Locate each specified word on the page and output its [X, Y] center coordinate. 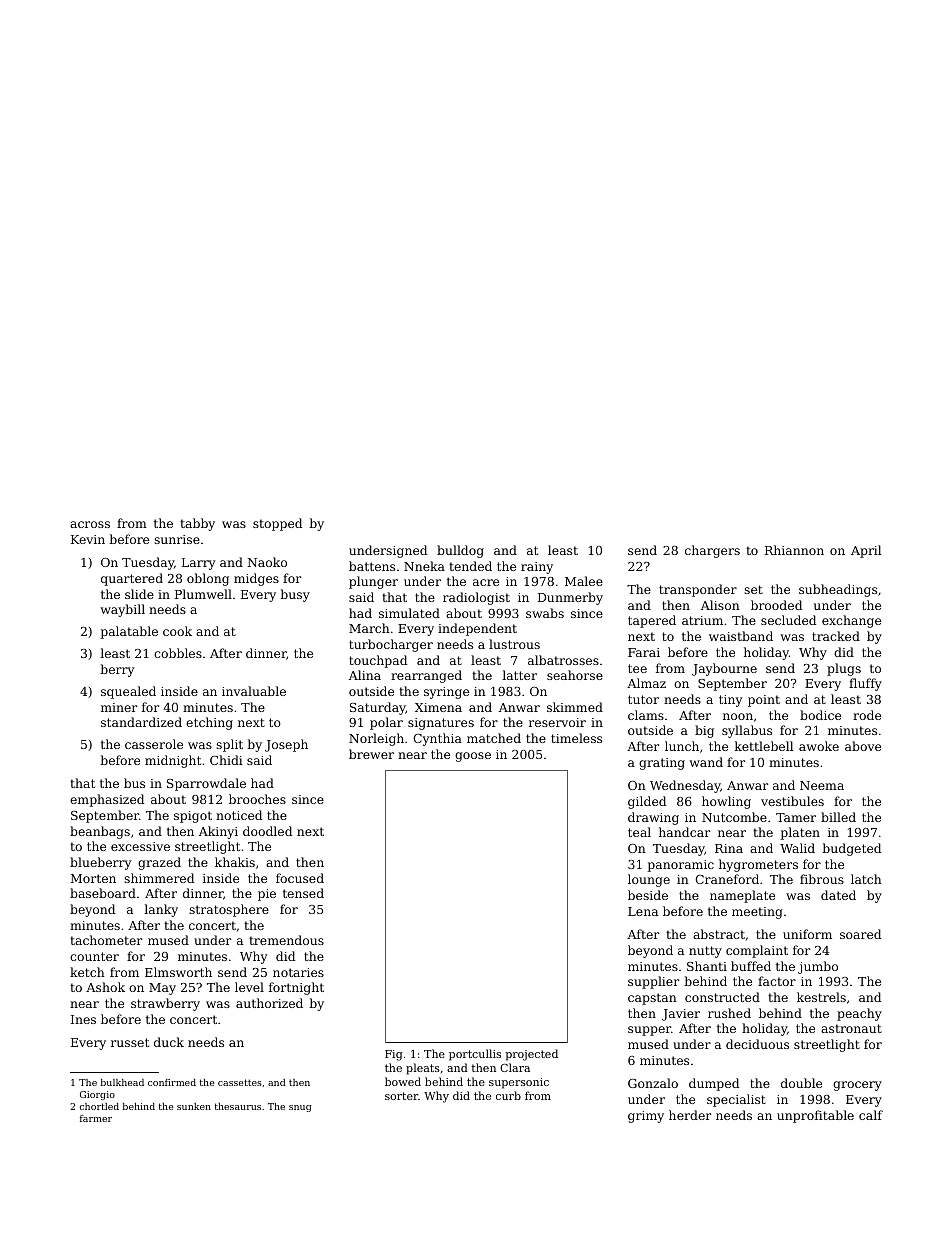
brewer [371, 754]
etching [209, 723]
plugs [844, 669]
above [863, 746]
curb [508, 1095]
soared [860, 934]
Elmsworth [178, 972]
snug [300, 1108]
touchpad [378, 661]
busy [295, 595]
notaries [298, 972]
